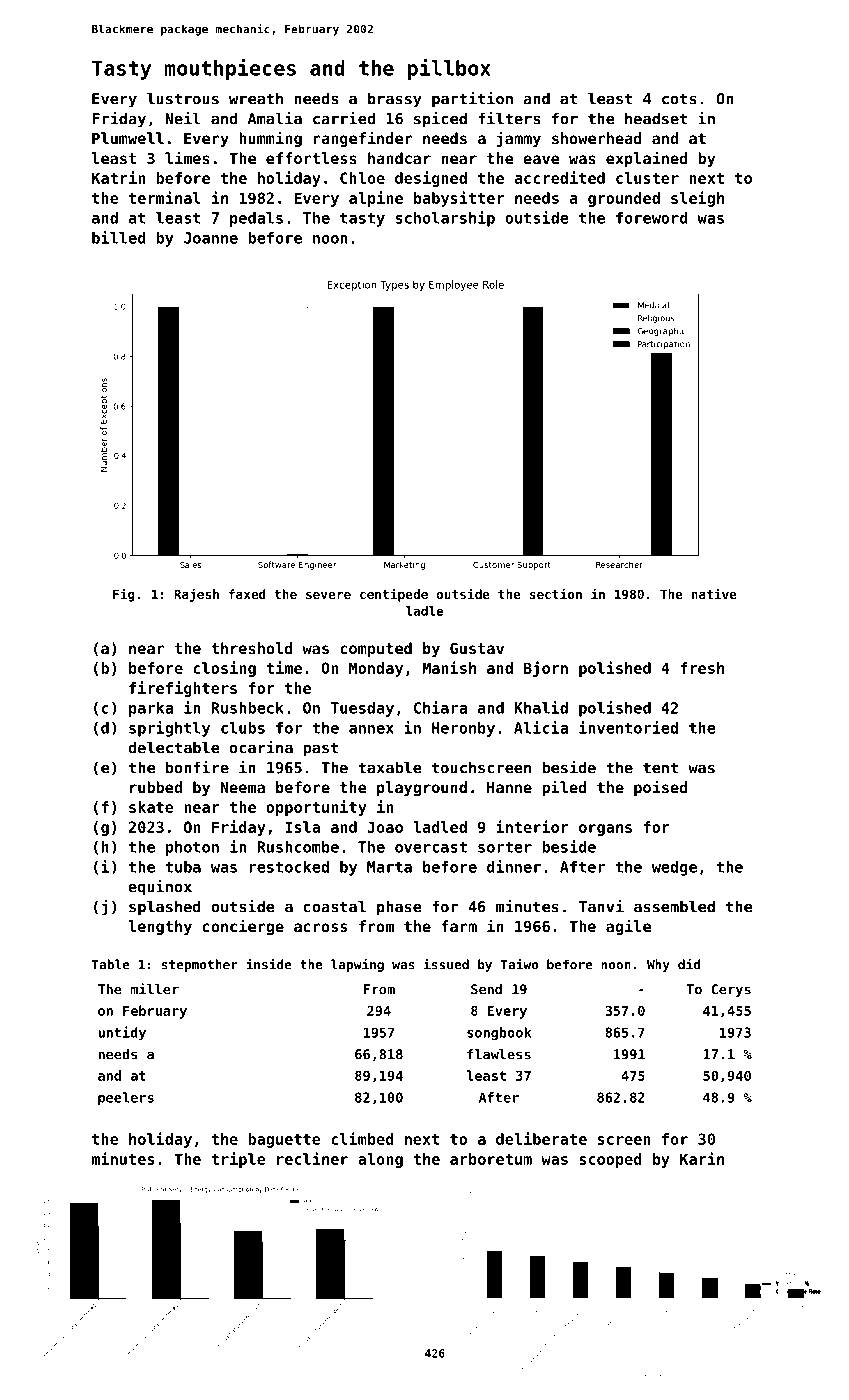  I want to click on Rajesh, so click(196, 595).
